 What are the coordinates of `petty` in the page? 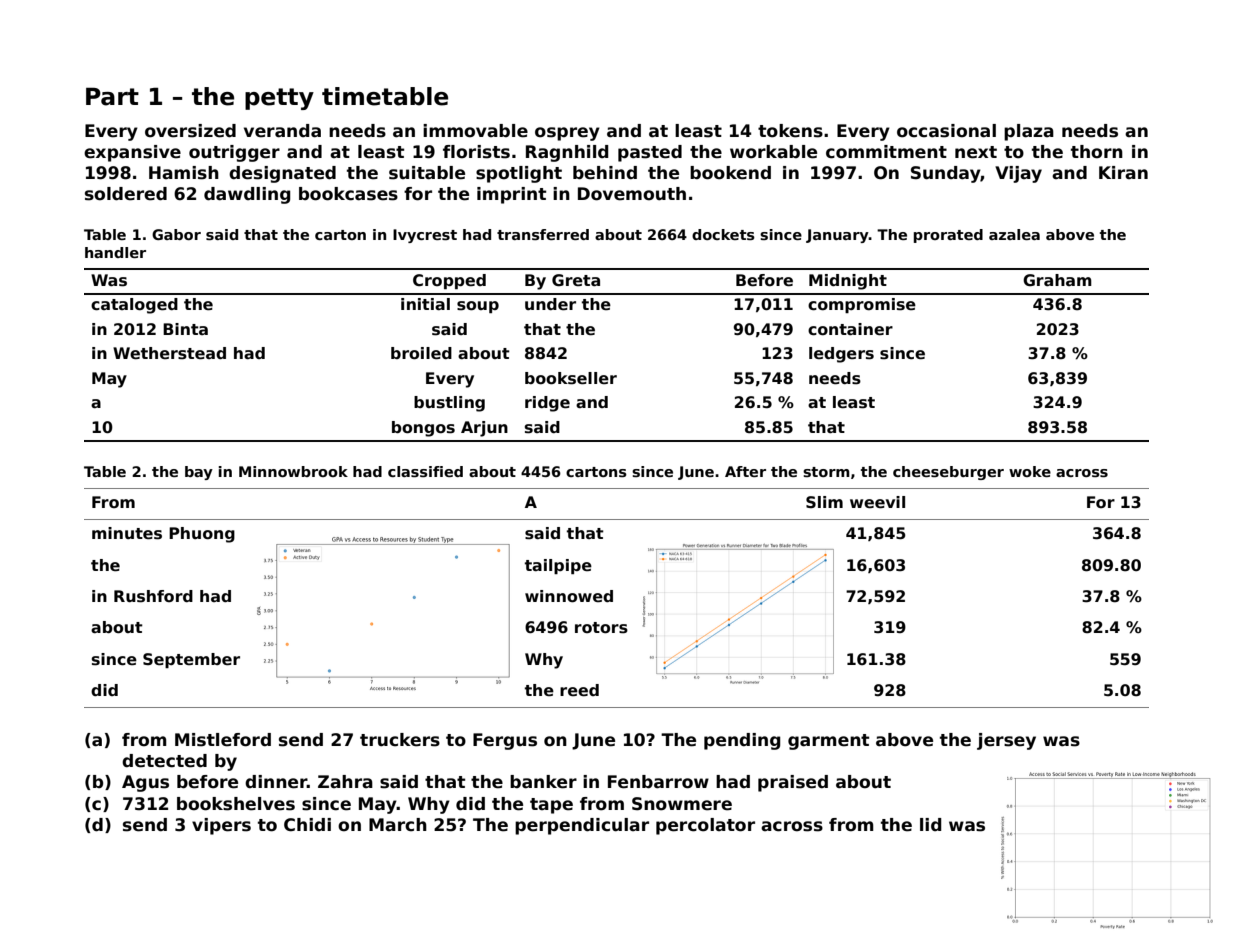 It's located at (279, 99).
